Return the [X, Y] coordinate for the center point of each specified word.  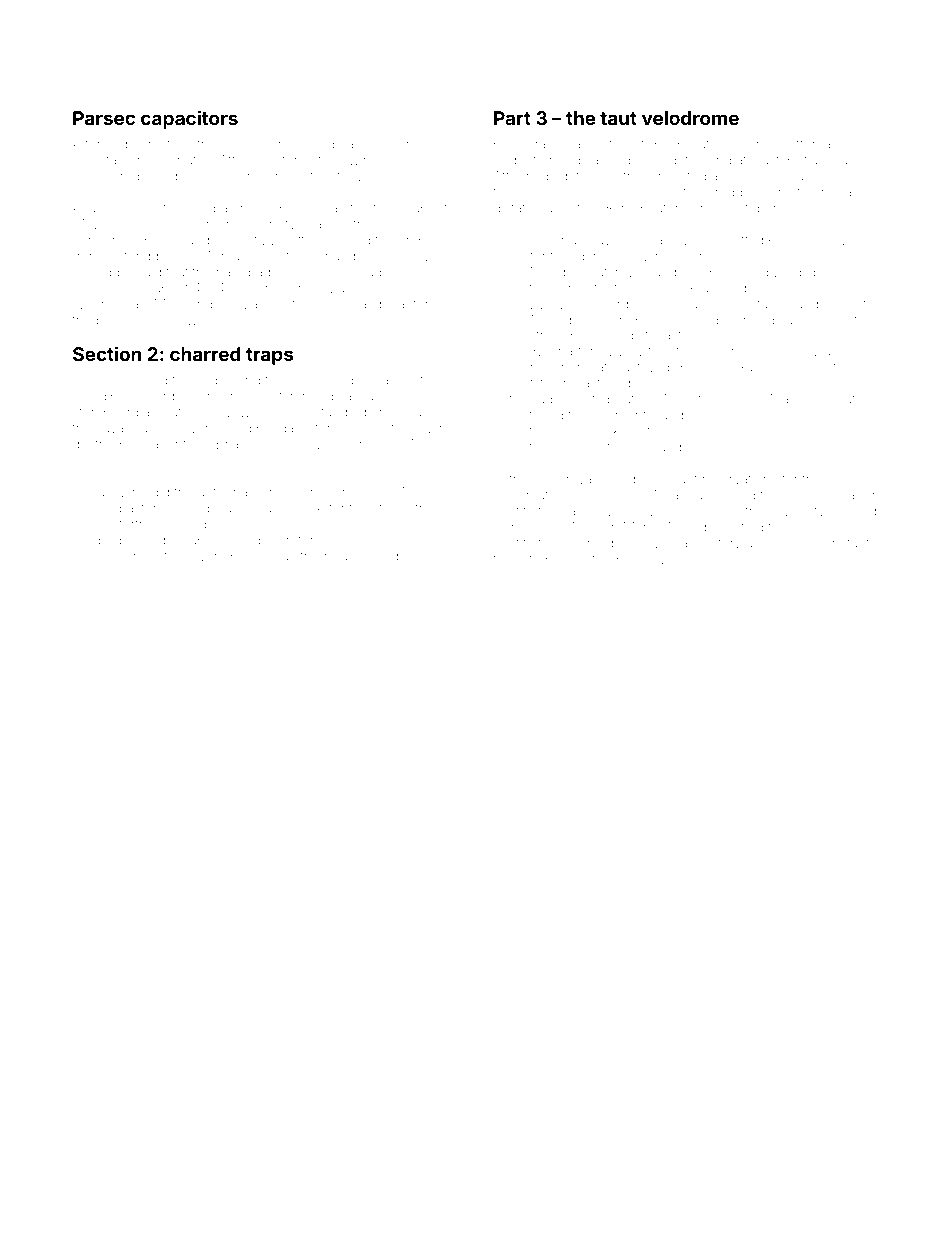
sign [841, 528]
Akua [88, 208]
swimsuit [369, 160]
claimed [731, 495]
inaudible [101, 396]
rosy [566, 449]
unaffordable [811, 143]
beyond [142, 541]
